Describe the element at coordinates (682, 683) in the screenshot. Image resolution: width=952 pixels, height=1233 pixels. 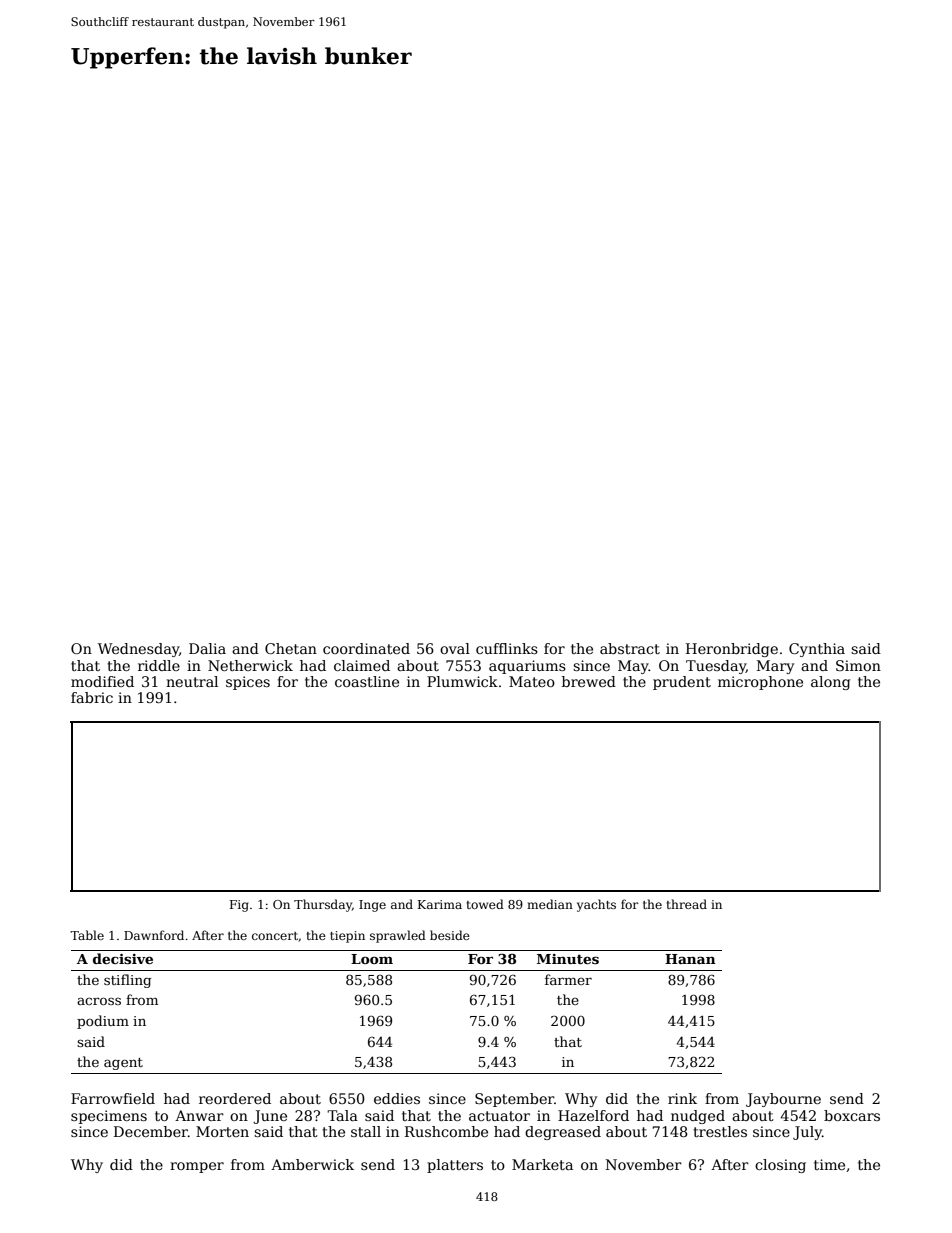
I see `prudent` at that location.
